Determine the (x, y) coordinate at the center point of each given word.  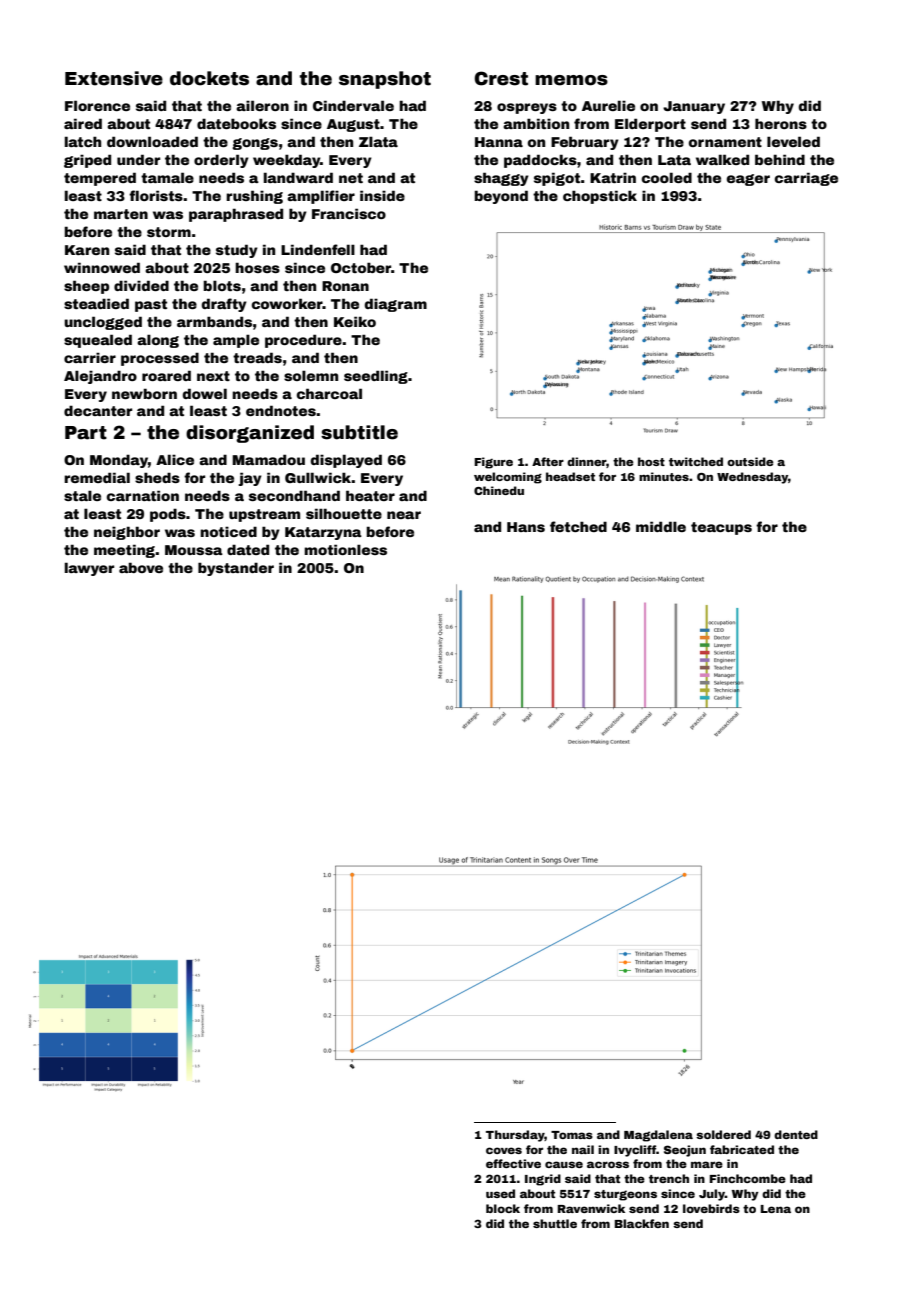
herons (781, 123)
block (503, 1208)
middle (661, 526)
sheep (86, 287)
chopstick (600, 197)
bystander (236, 569)
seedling (376, 377)
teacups (721, 528)
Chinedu (499, 490)
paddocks (540, 161)
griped (87, 161)
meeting (125, 551)
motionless (345, 549)
